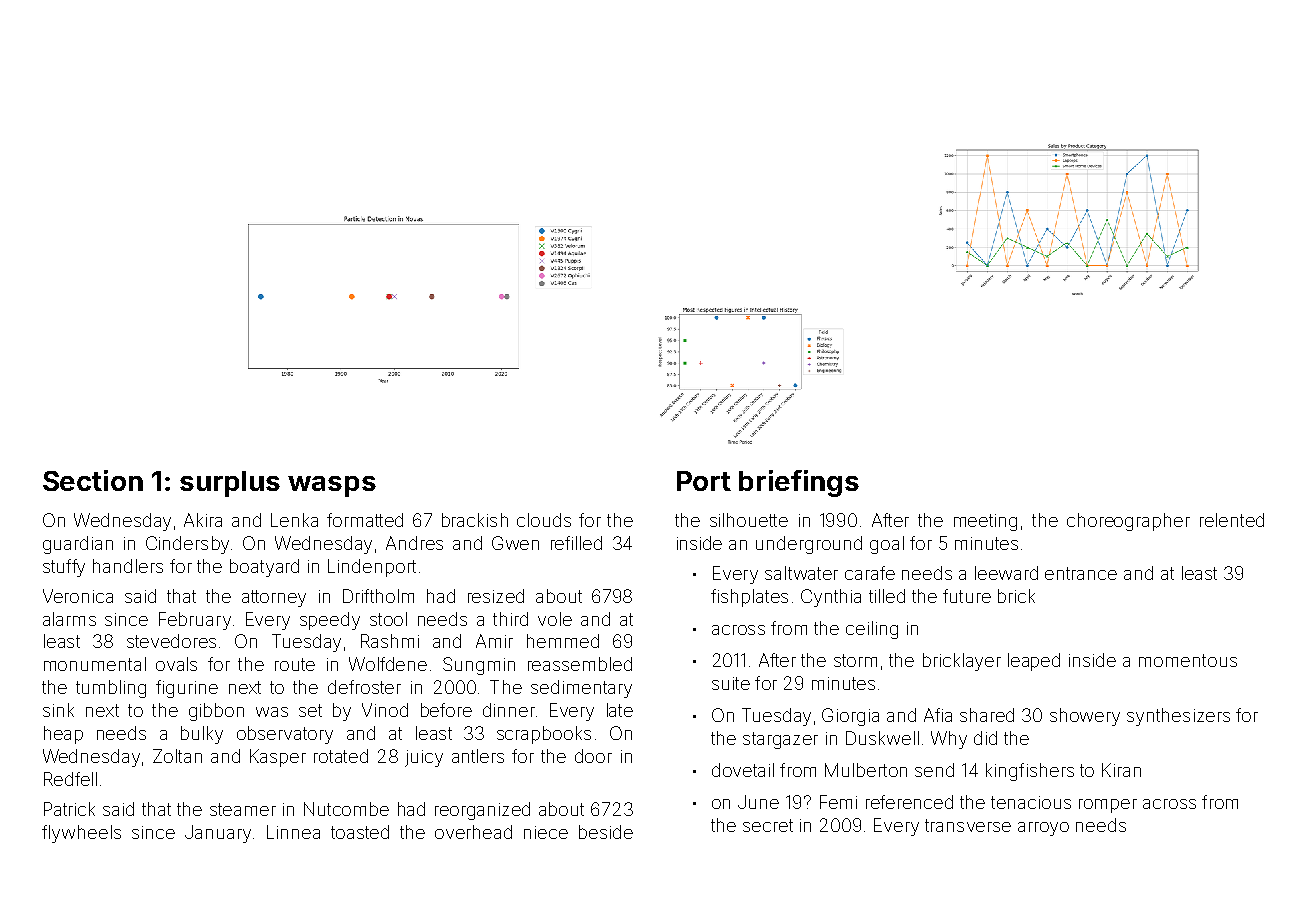 The height and width of the screenshot is (924, 1308). Describe the element at coordinates (203, 520) in the screenshot. I see `Akira` at that location.
